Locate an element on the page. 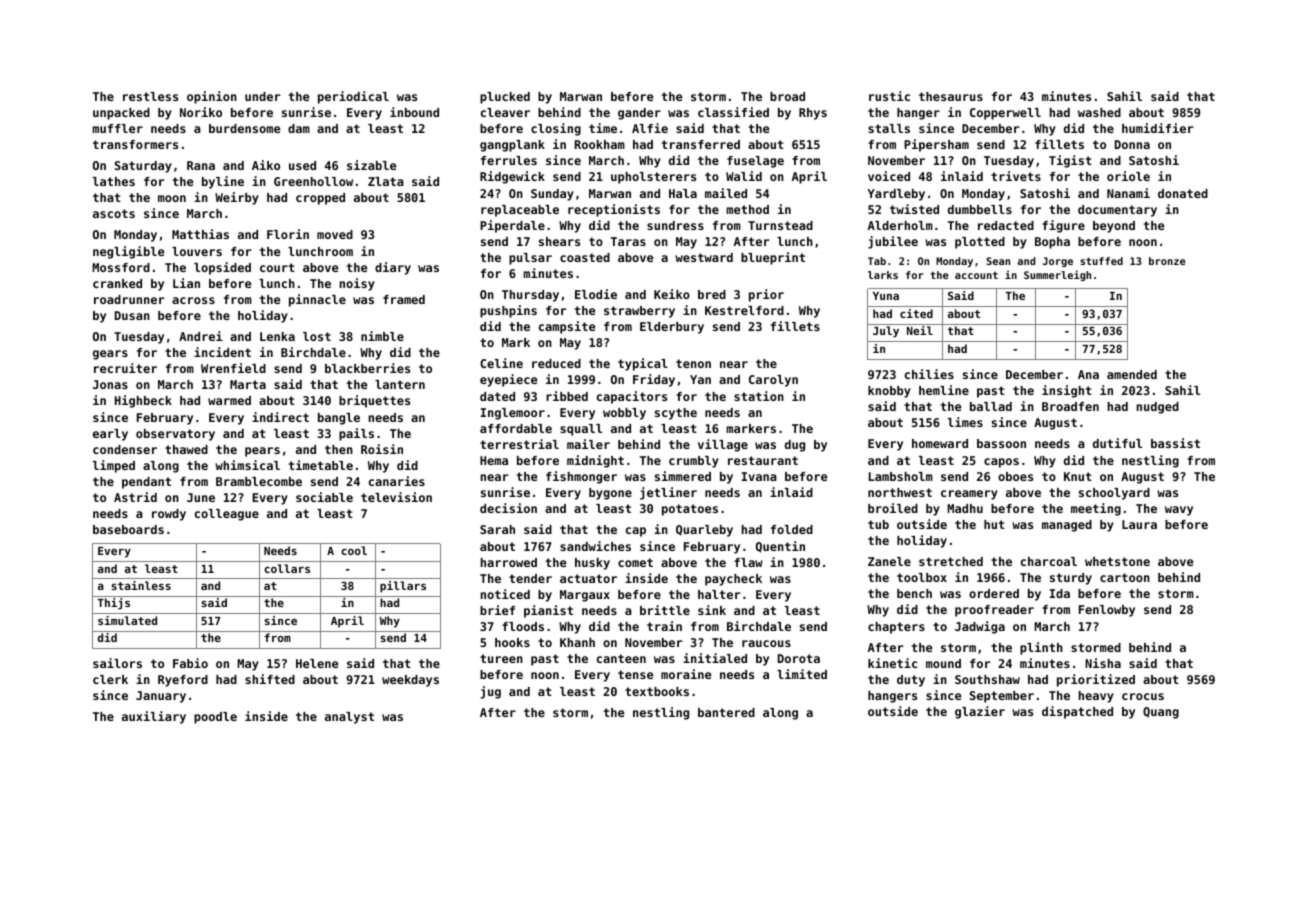 The image size is (1308, 924). Summerleigh is located at coordinates (1057, 275).
